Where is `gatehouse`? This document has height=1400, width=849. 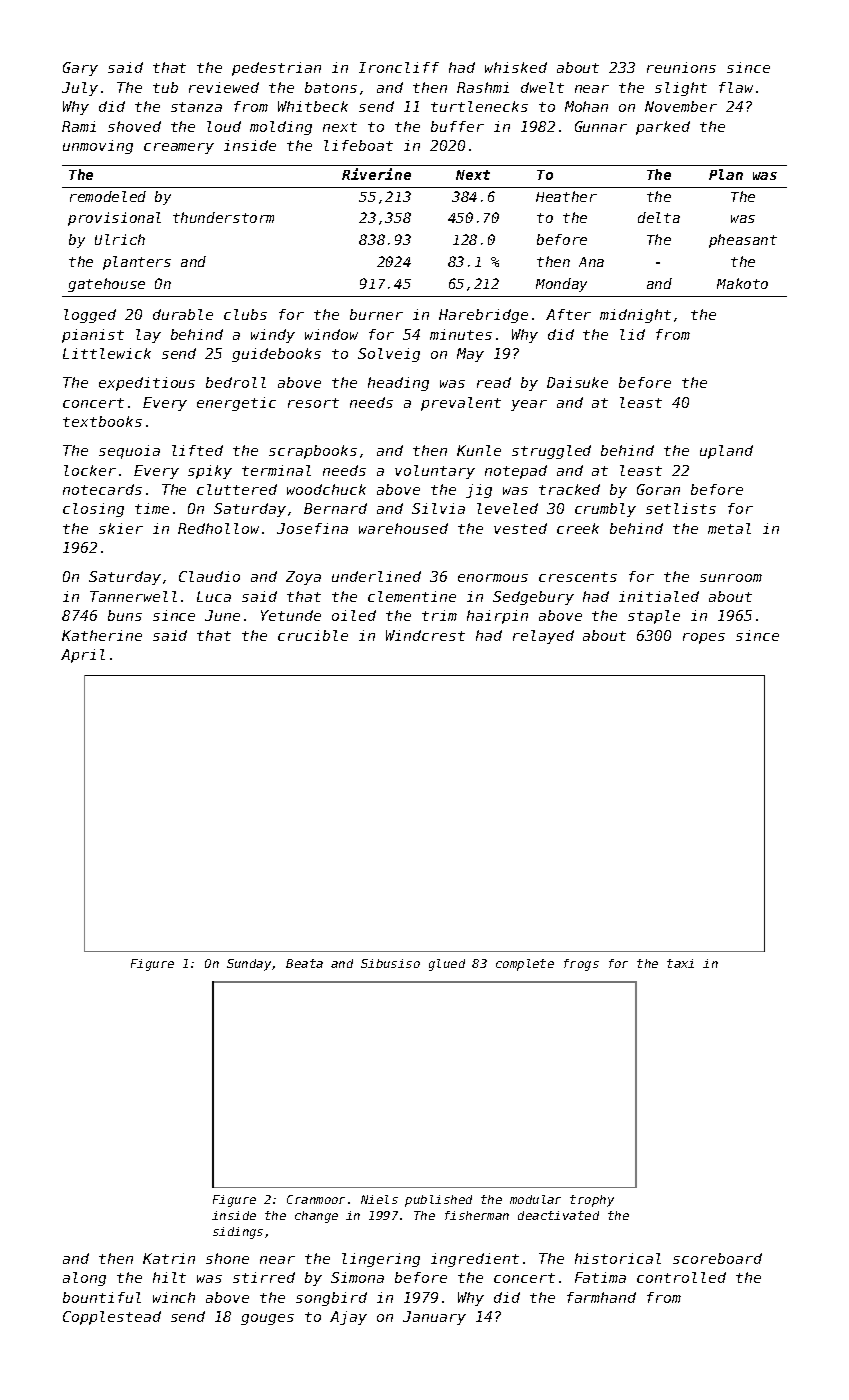 gatehouse is located at coordinates (106, 285).
